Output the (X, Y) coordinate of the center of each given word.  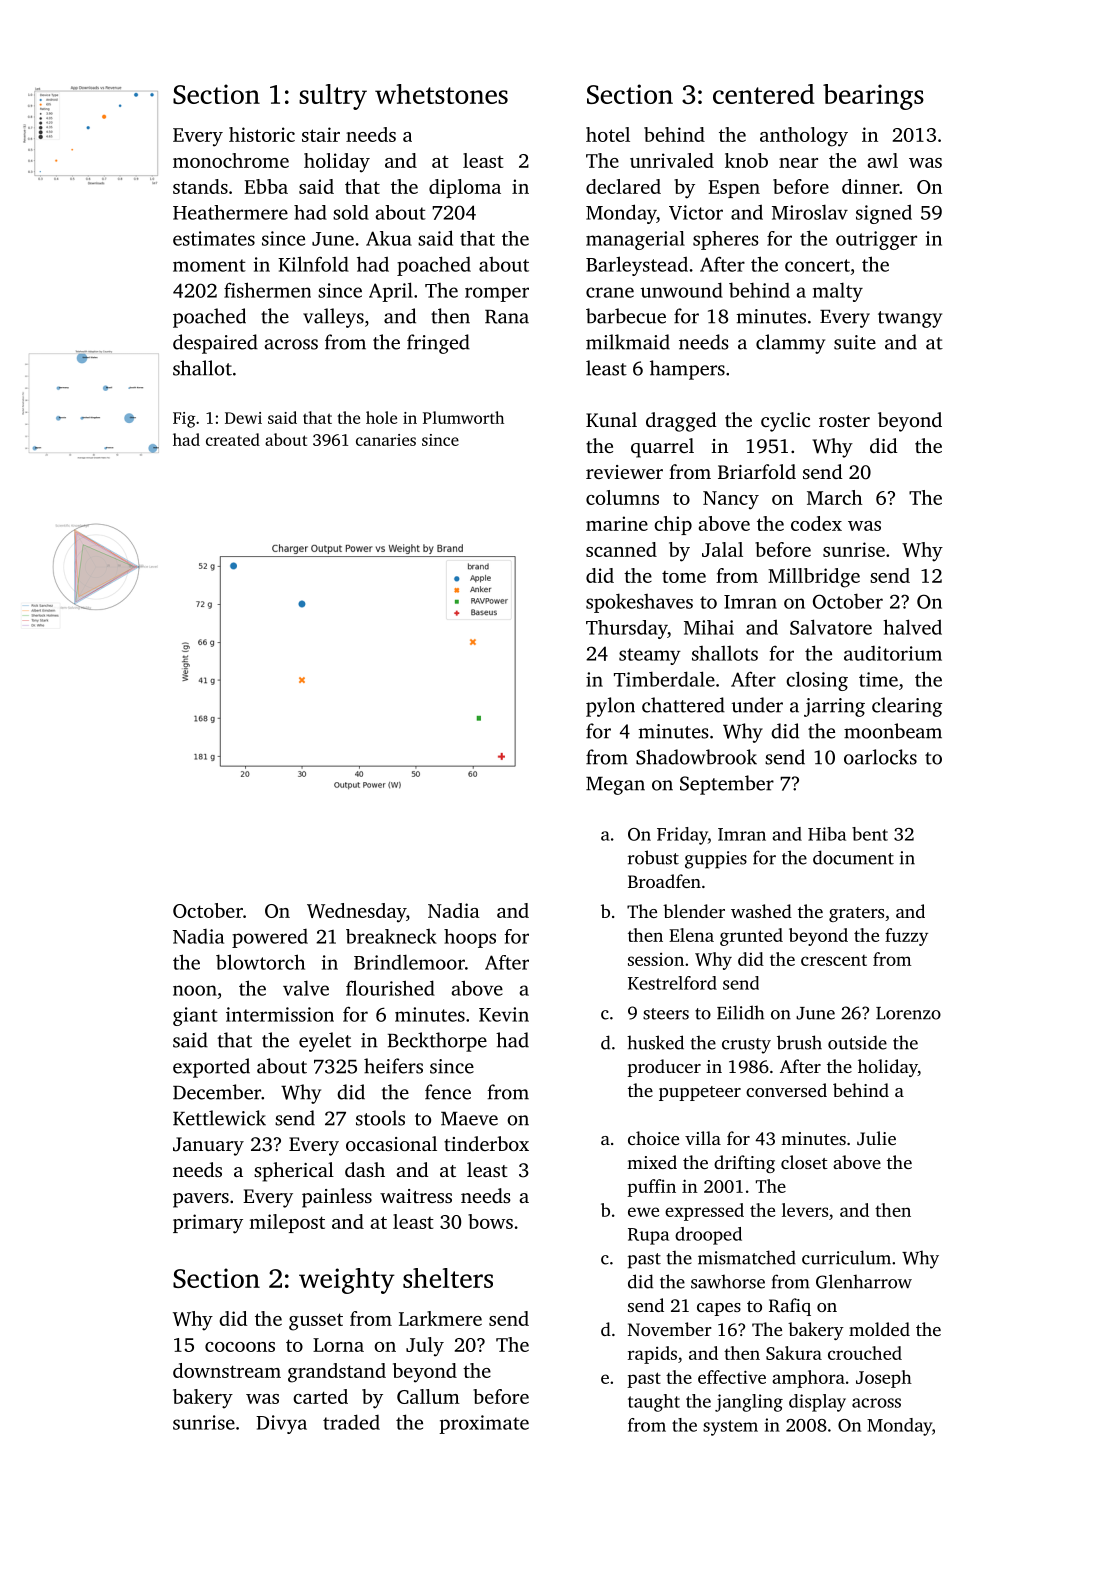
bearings (873, 97)
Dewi (243, 418)
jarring (834, 707)
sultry (333, 97)
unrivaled (672, 160)
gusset (316, 1322)
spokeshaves (639, 603)
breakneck (391, 936)
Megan (615, 786)
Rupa (648, 1236)
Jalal (722, 549)
